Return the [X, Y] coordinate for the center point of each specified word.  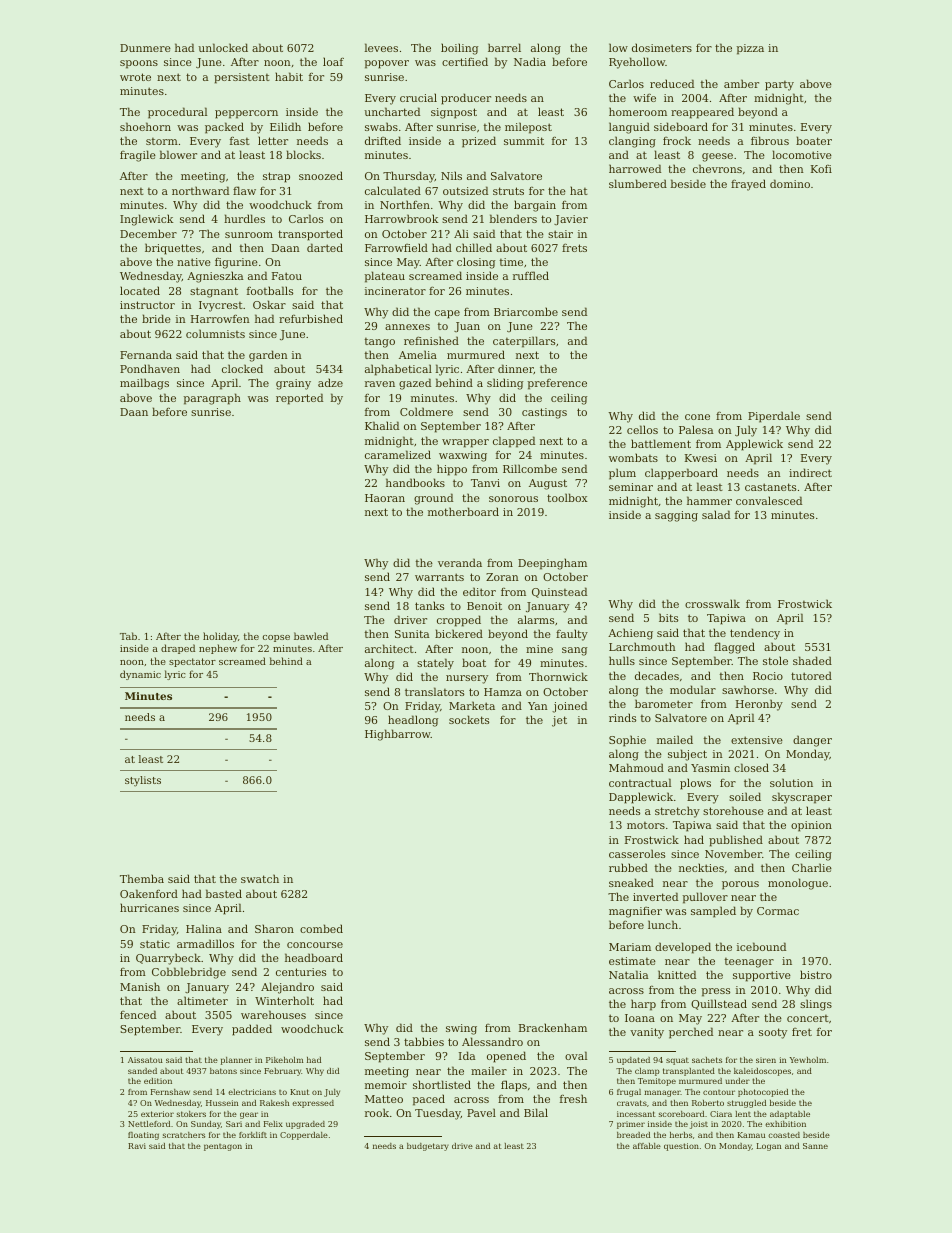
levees [381, 47]
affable [647, 1146]
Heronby [759, 705]
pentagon [223, 1147]
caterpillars [524, 342]
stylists [143, 781]
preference [557, 384]
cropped [459, 621]
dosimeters [662, 47]
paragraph [212, 399]
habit [289, 76]
